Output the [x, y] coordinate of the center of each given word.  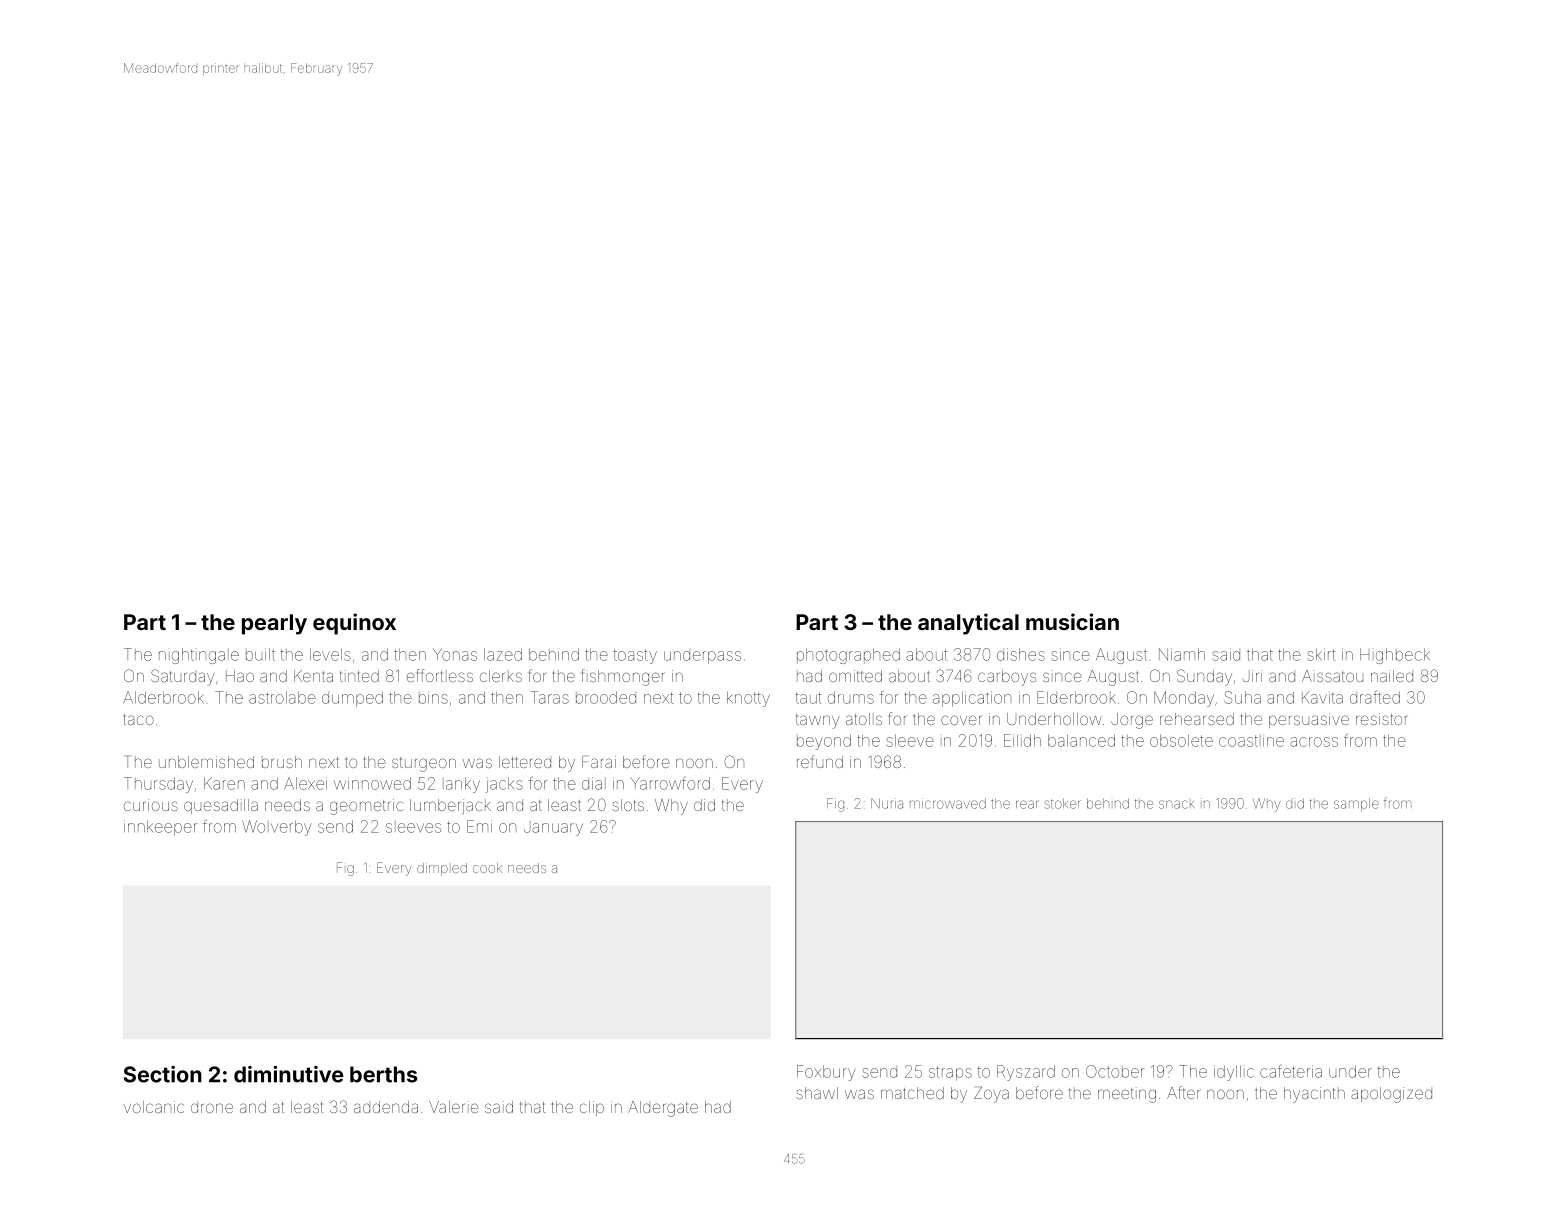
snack [1176, 804]
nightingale [199, 656]
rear [1027, 804]
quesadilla [221, 806]
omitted [855, 676]
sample [1356, 804]
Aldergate [663, 1109]
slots [628, 805]
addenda [386, 1107]
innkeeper [160, 828]
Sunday [1204, 677]
